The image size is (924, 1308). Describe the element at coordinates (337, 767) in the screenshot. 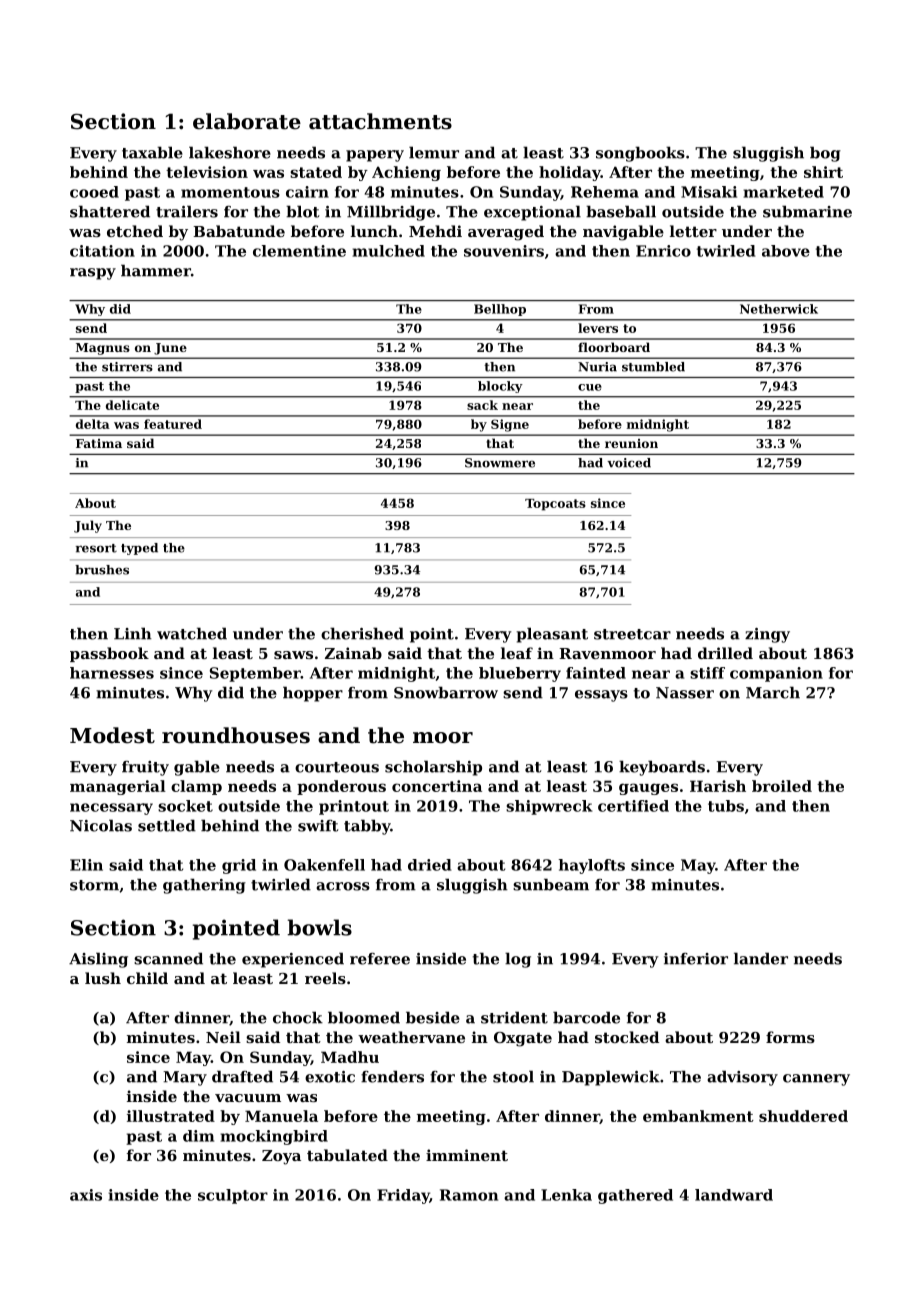

I see `courteous` at that location.
